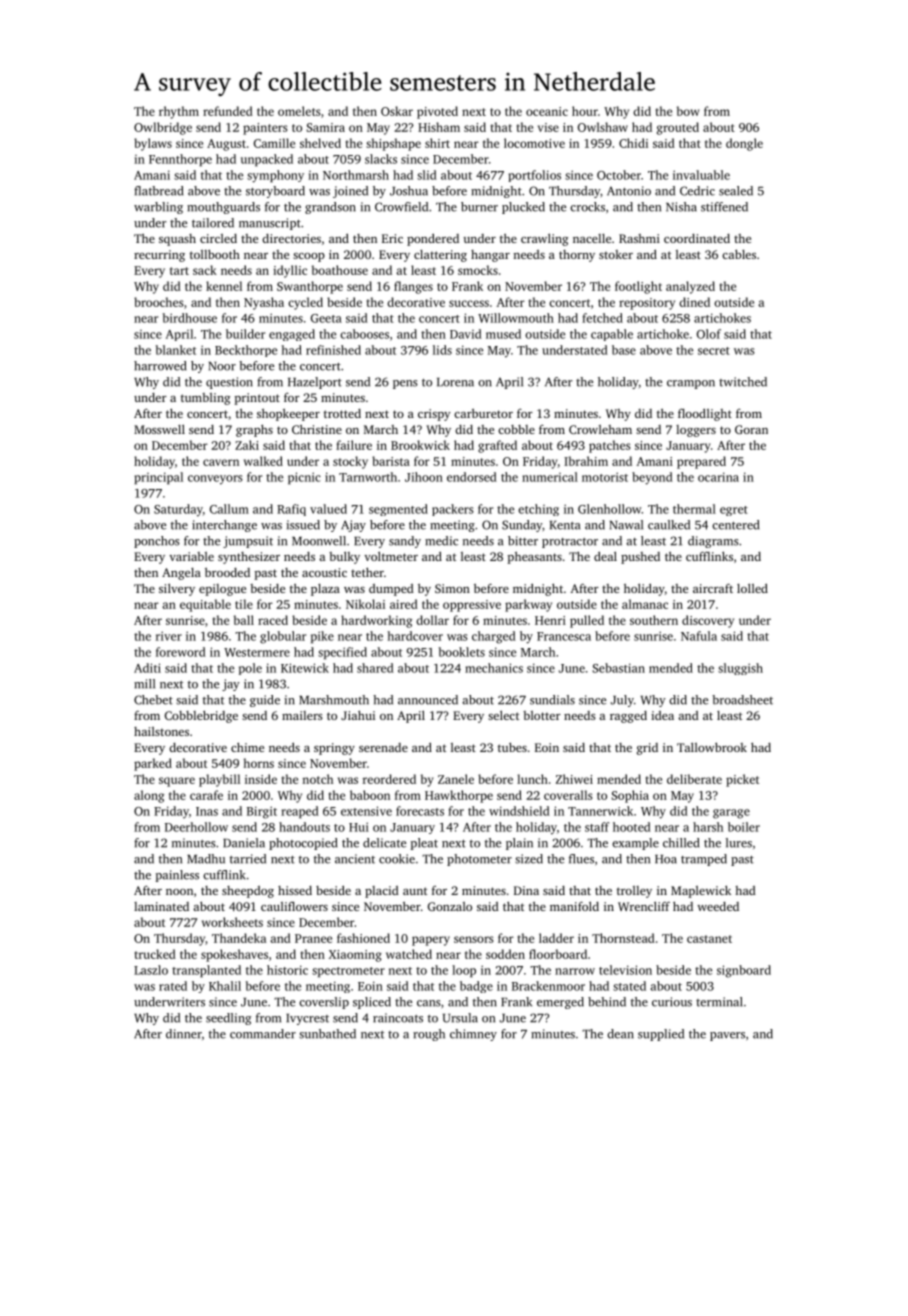  I want to click on dongle, so click(744, 144).
